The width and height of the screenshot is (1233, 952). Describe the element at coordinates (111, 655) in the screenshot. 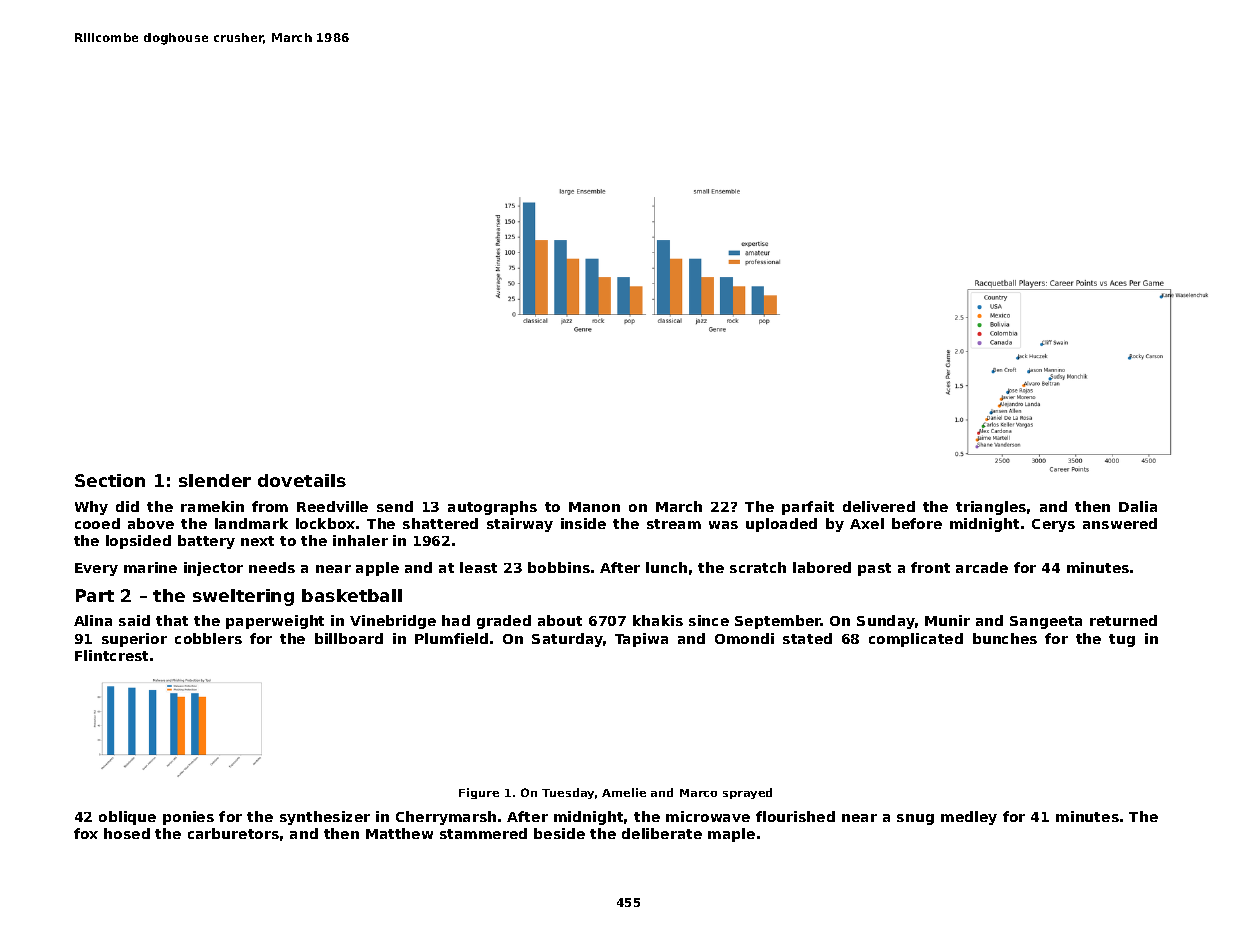

I see `Flintcrest` at that location.
